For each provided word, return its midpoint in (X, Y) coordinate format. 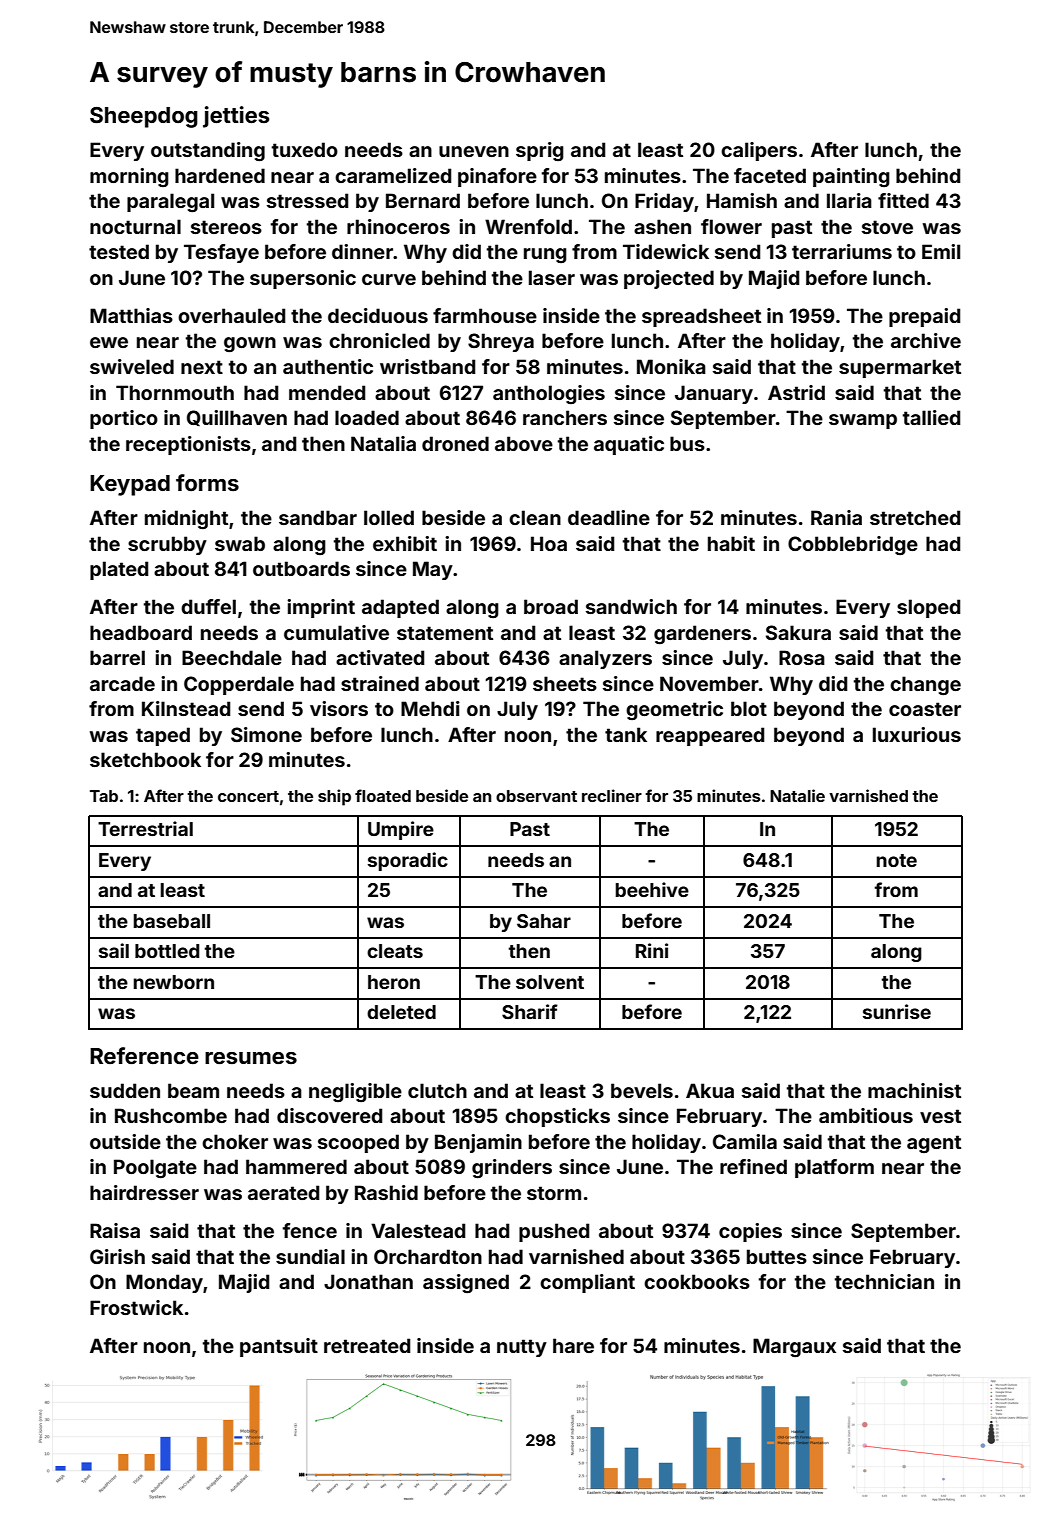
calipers (759, 151)
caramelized (393, 175)
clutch (437, 1090)
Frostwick (136, 1307)
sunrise (897, 1011)
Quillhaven (237, 418)
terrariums (842, 251)
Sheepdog (144, 117)
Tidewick (666, 251)
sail (114, 950)
